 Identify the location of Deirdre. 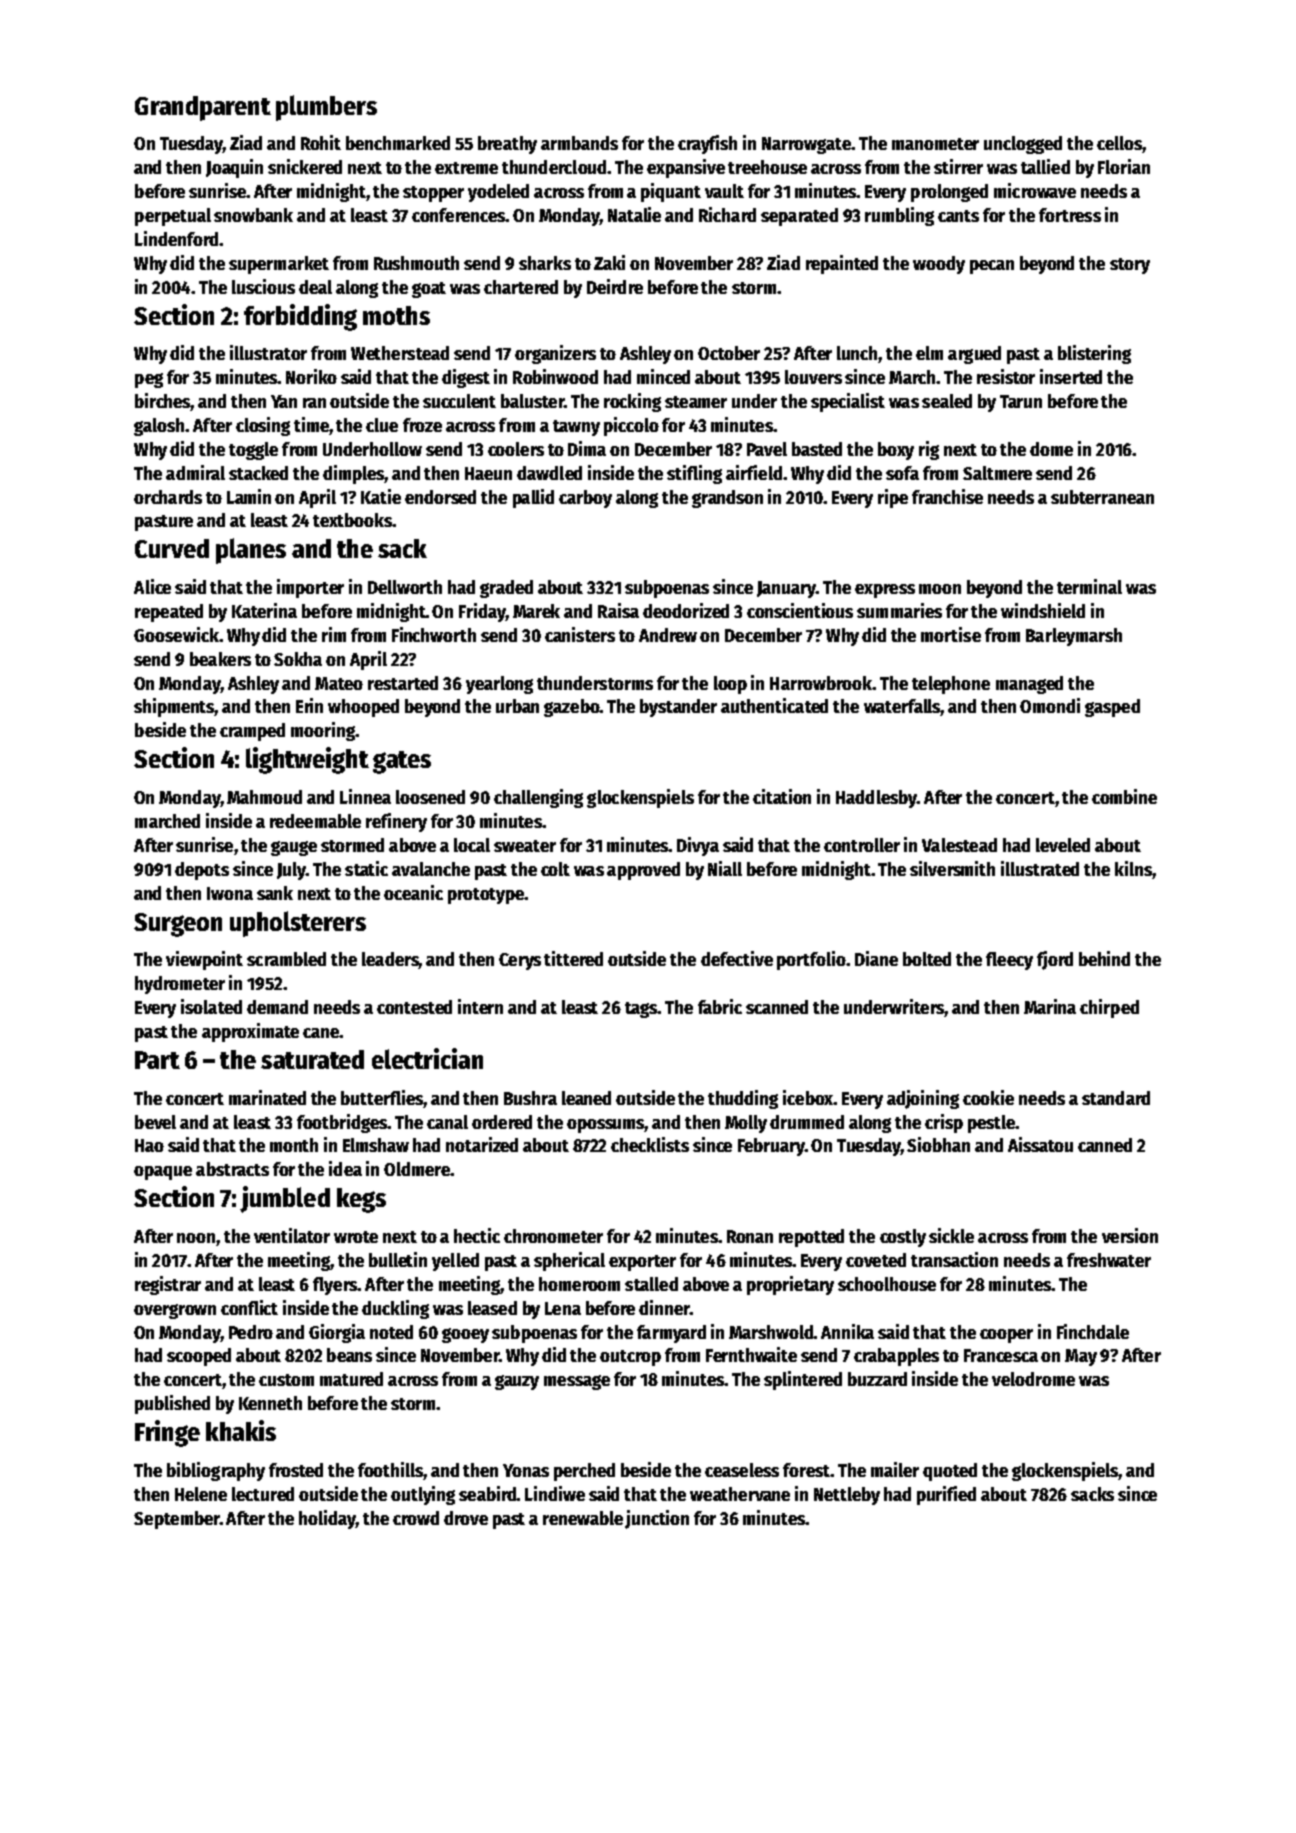
(615, 286).
